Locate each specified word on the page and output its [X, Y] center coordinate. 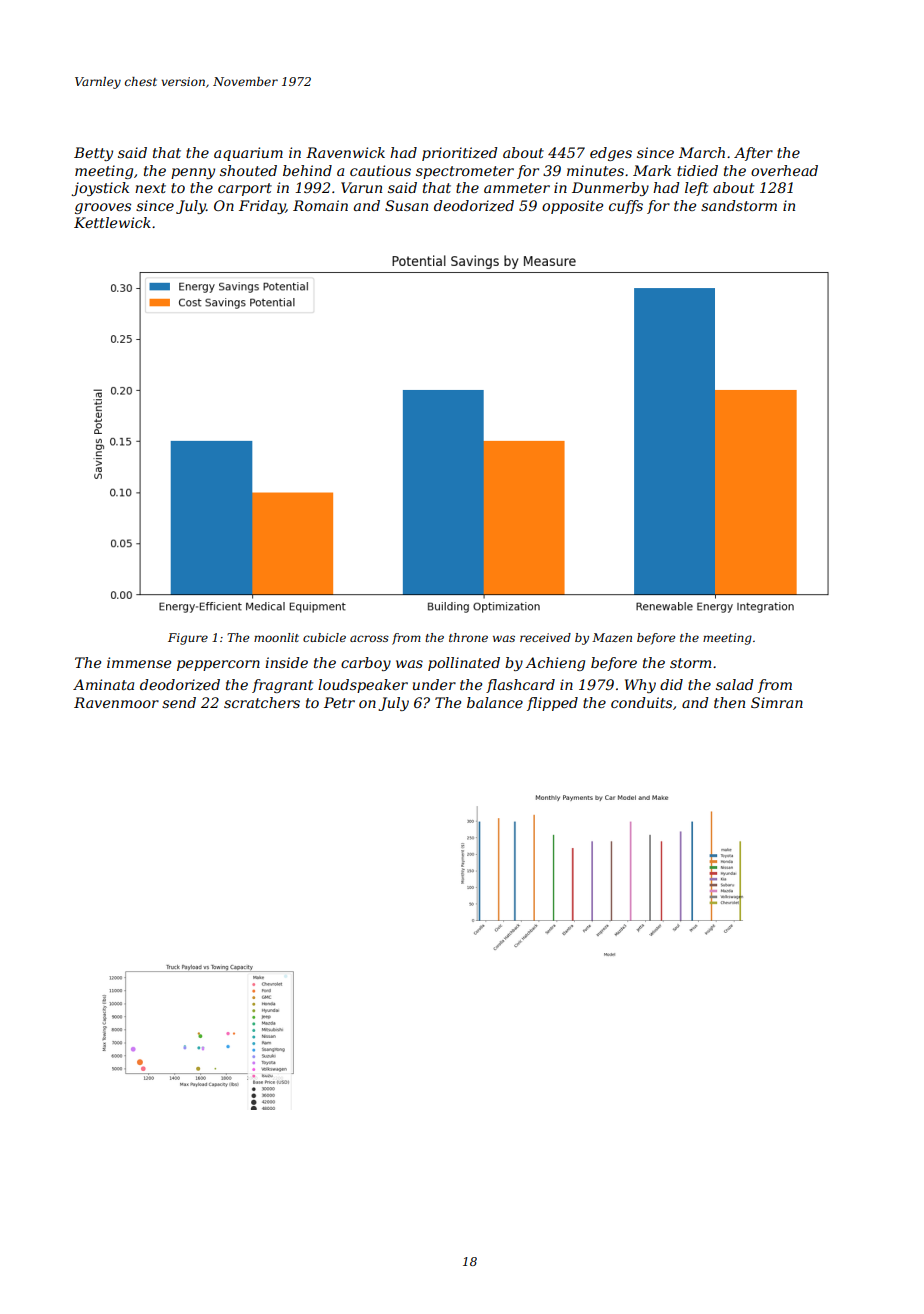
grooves [103, 208]
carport [245, 189]
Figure [188, 639]
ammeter [517, 188]
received [545, 637]
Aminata [103, 684]
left [696, 189]
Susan [406, 205]
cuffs [626, 207]
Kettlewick [112, 222]
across [369, 638]
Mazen [612, 637]
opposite [572, 207]
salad [735, 684]
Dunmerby [610, 189]
